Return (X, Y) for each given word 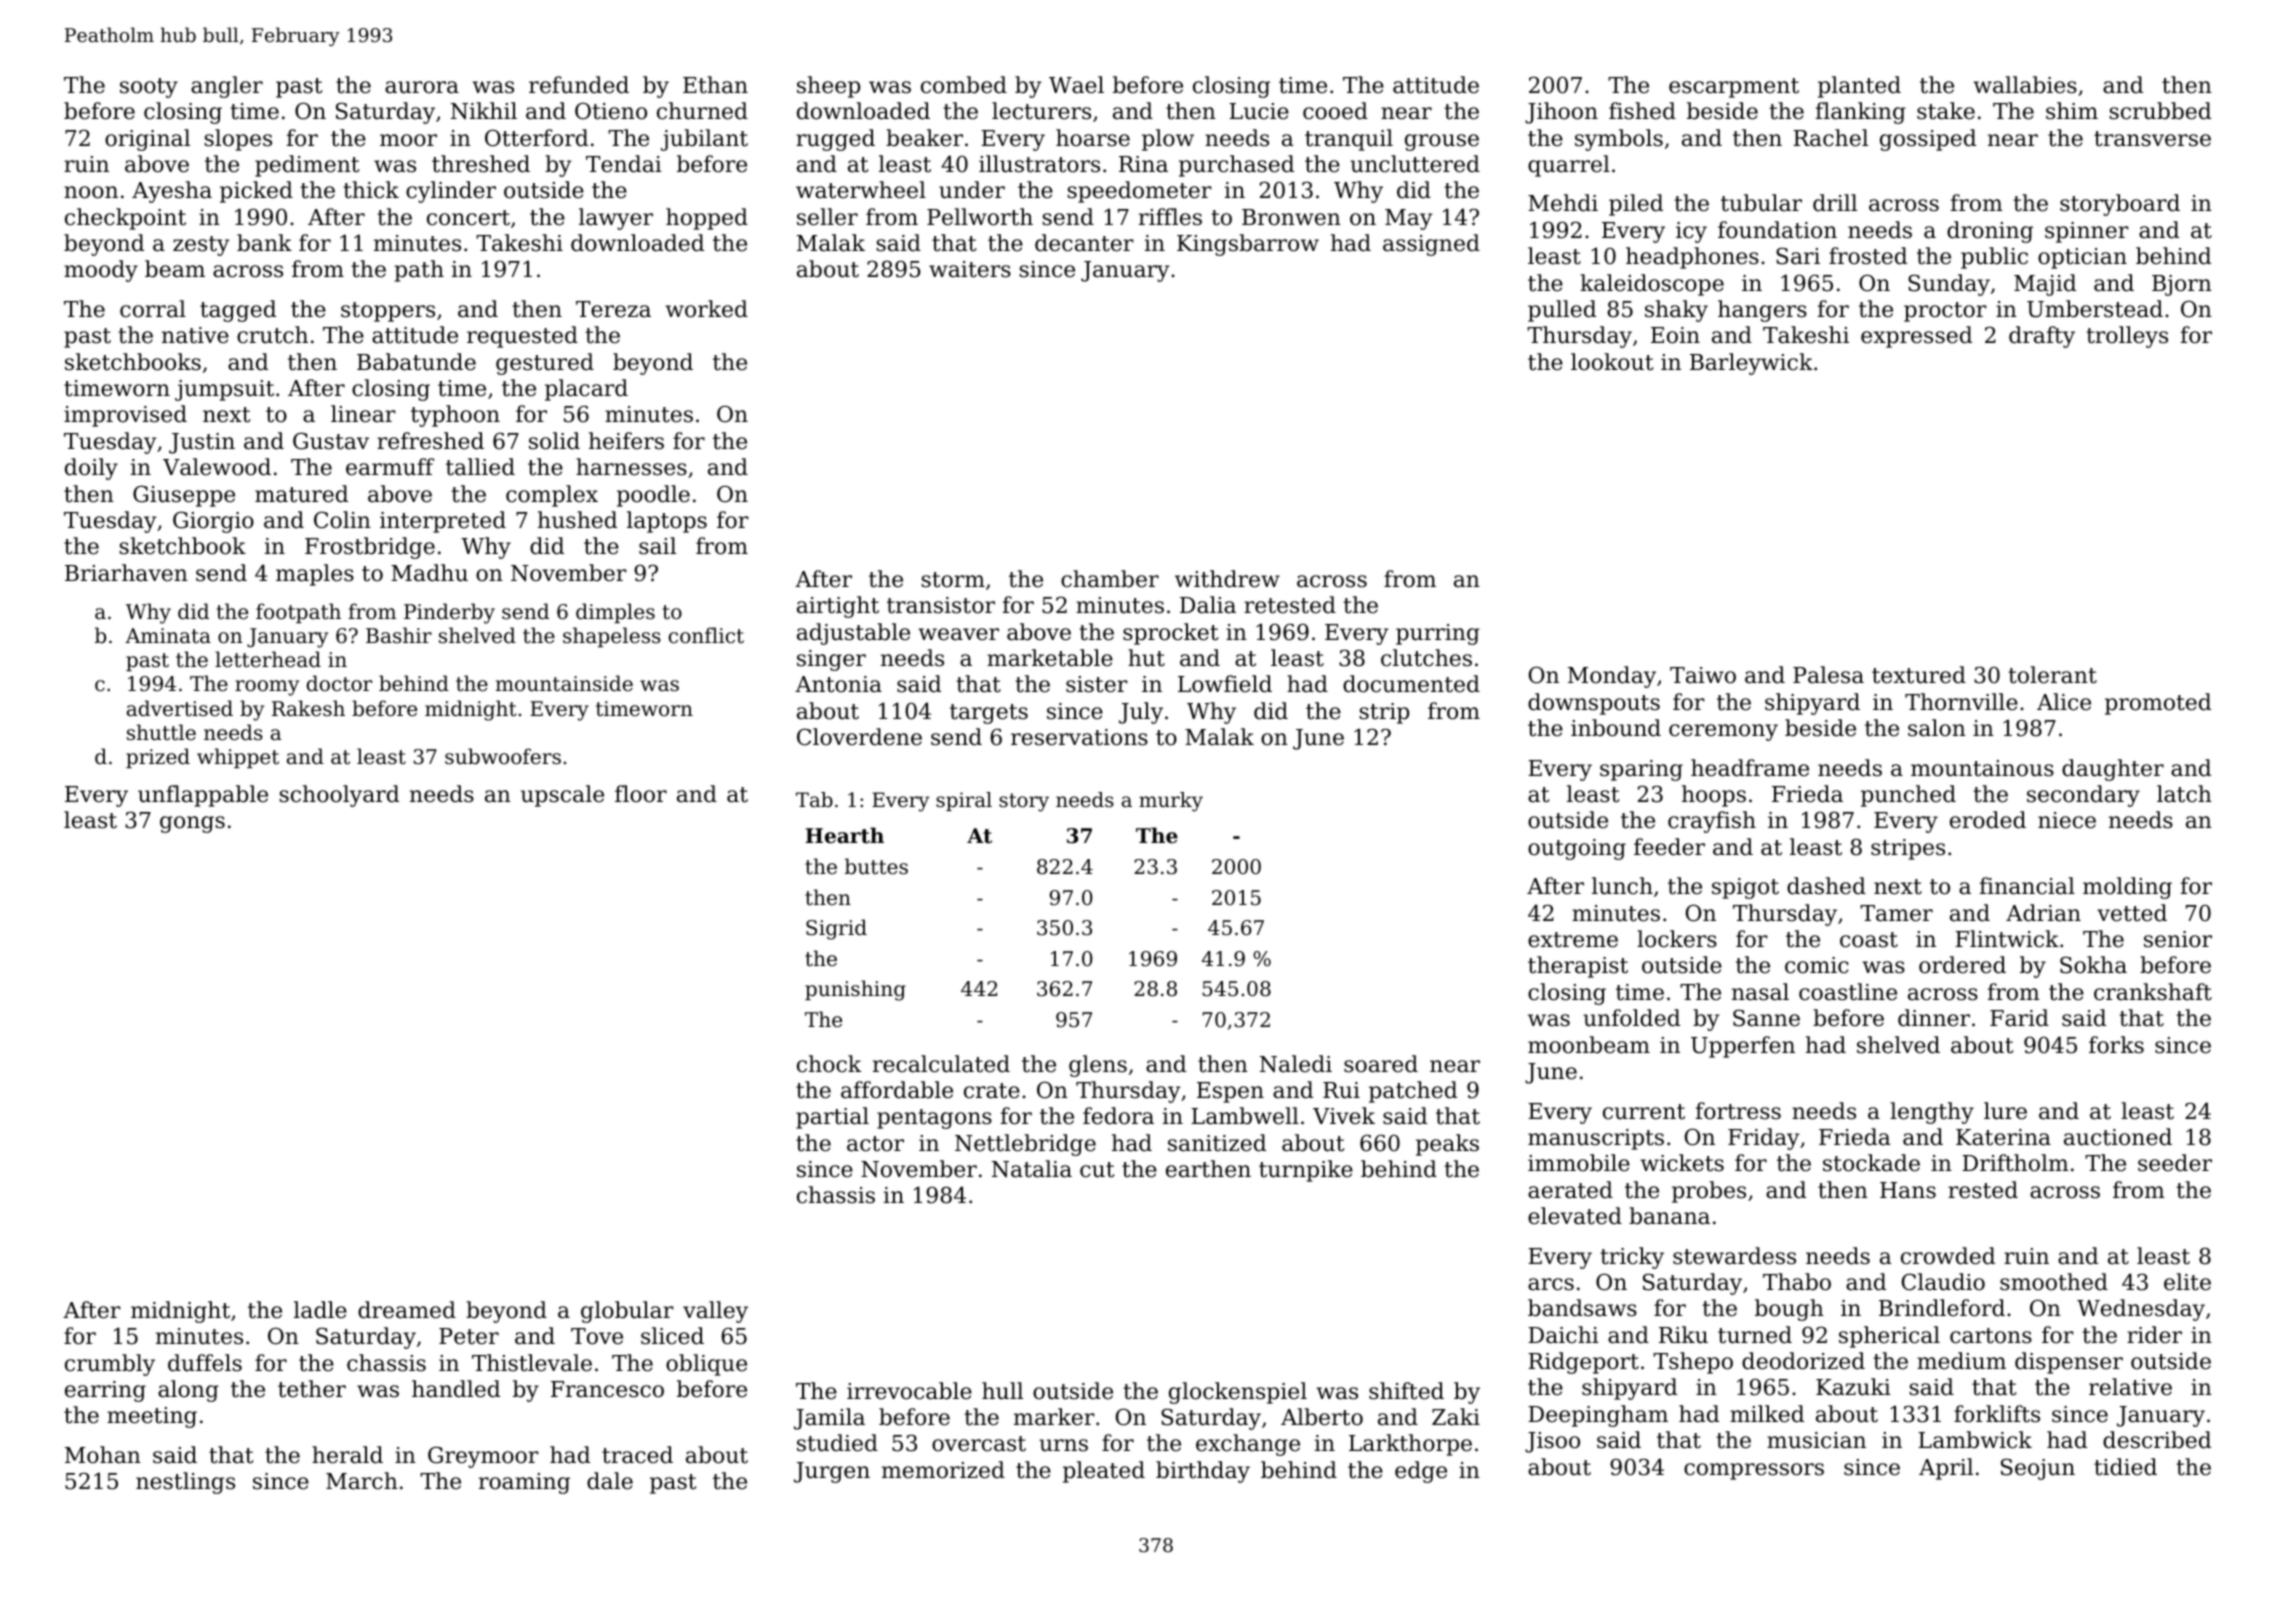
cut (1097, 1170)
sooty (149, 88)
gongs (192, 824)
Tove (597, 1336)
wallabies (2025, 85)
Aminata (168, 635)
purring (1438, 634)
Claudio (1943, 1282)
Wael (1076, 85)
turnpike (1306, 1171)
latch (2184, 794)
